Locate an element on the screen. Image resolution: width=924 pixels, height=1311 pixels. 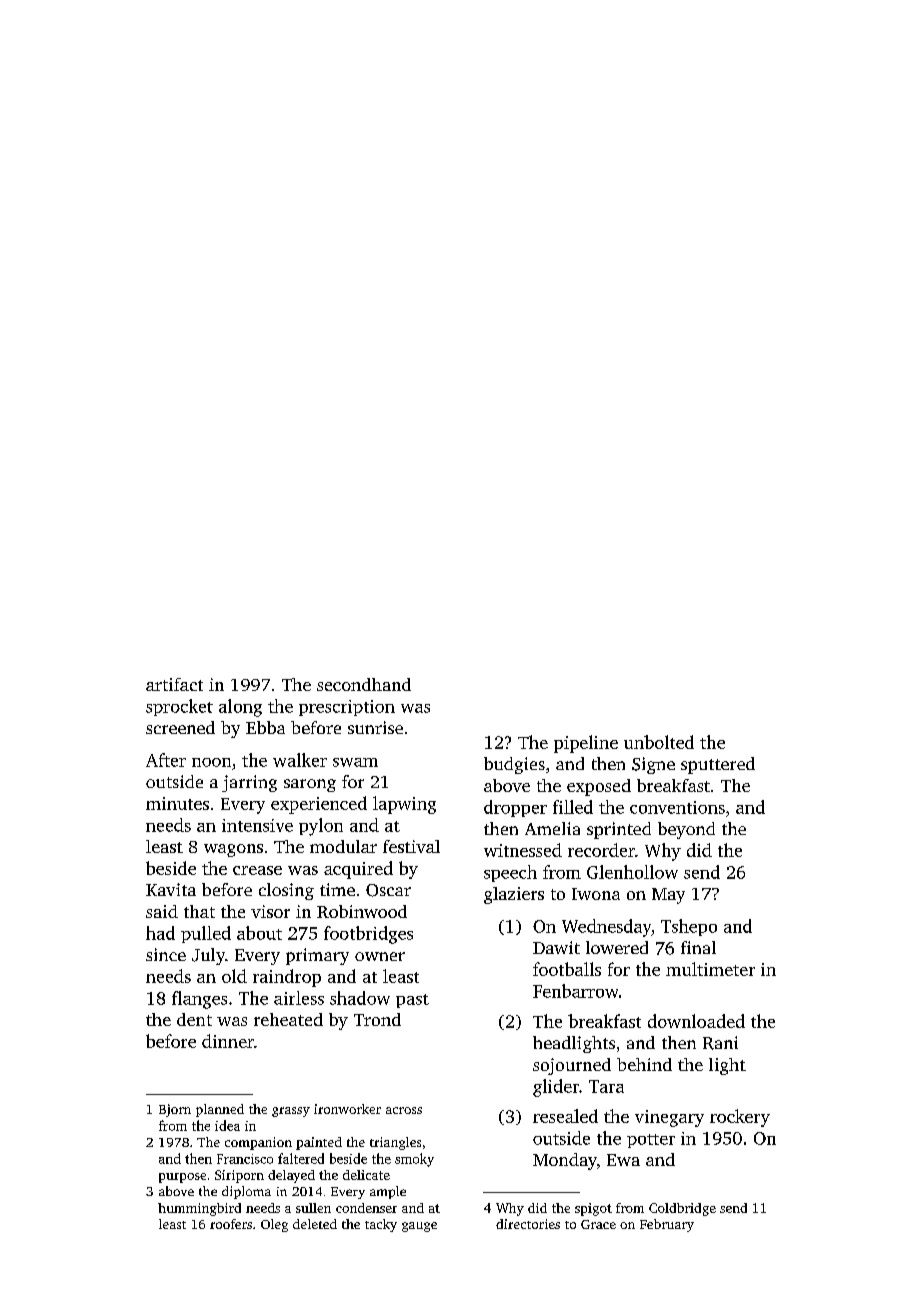
hummingbird is located at coordinates (199, 1209).
